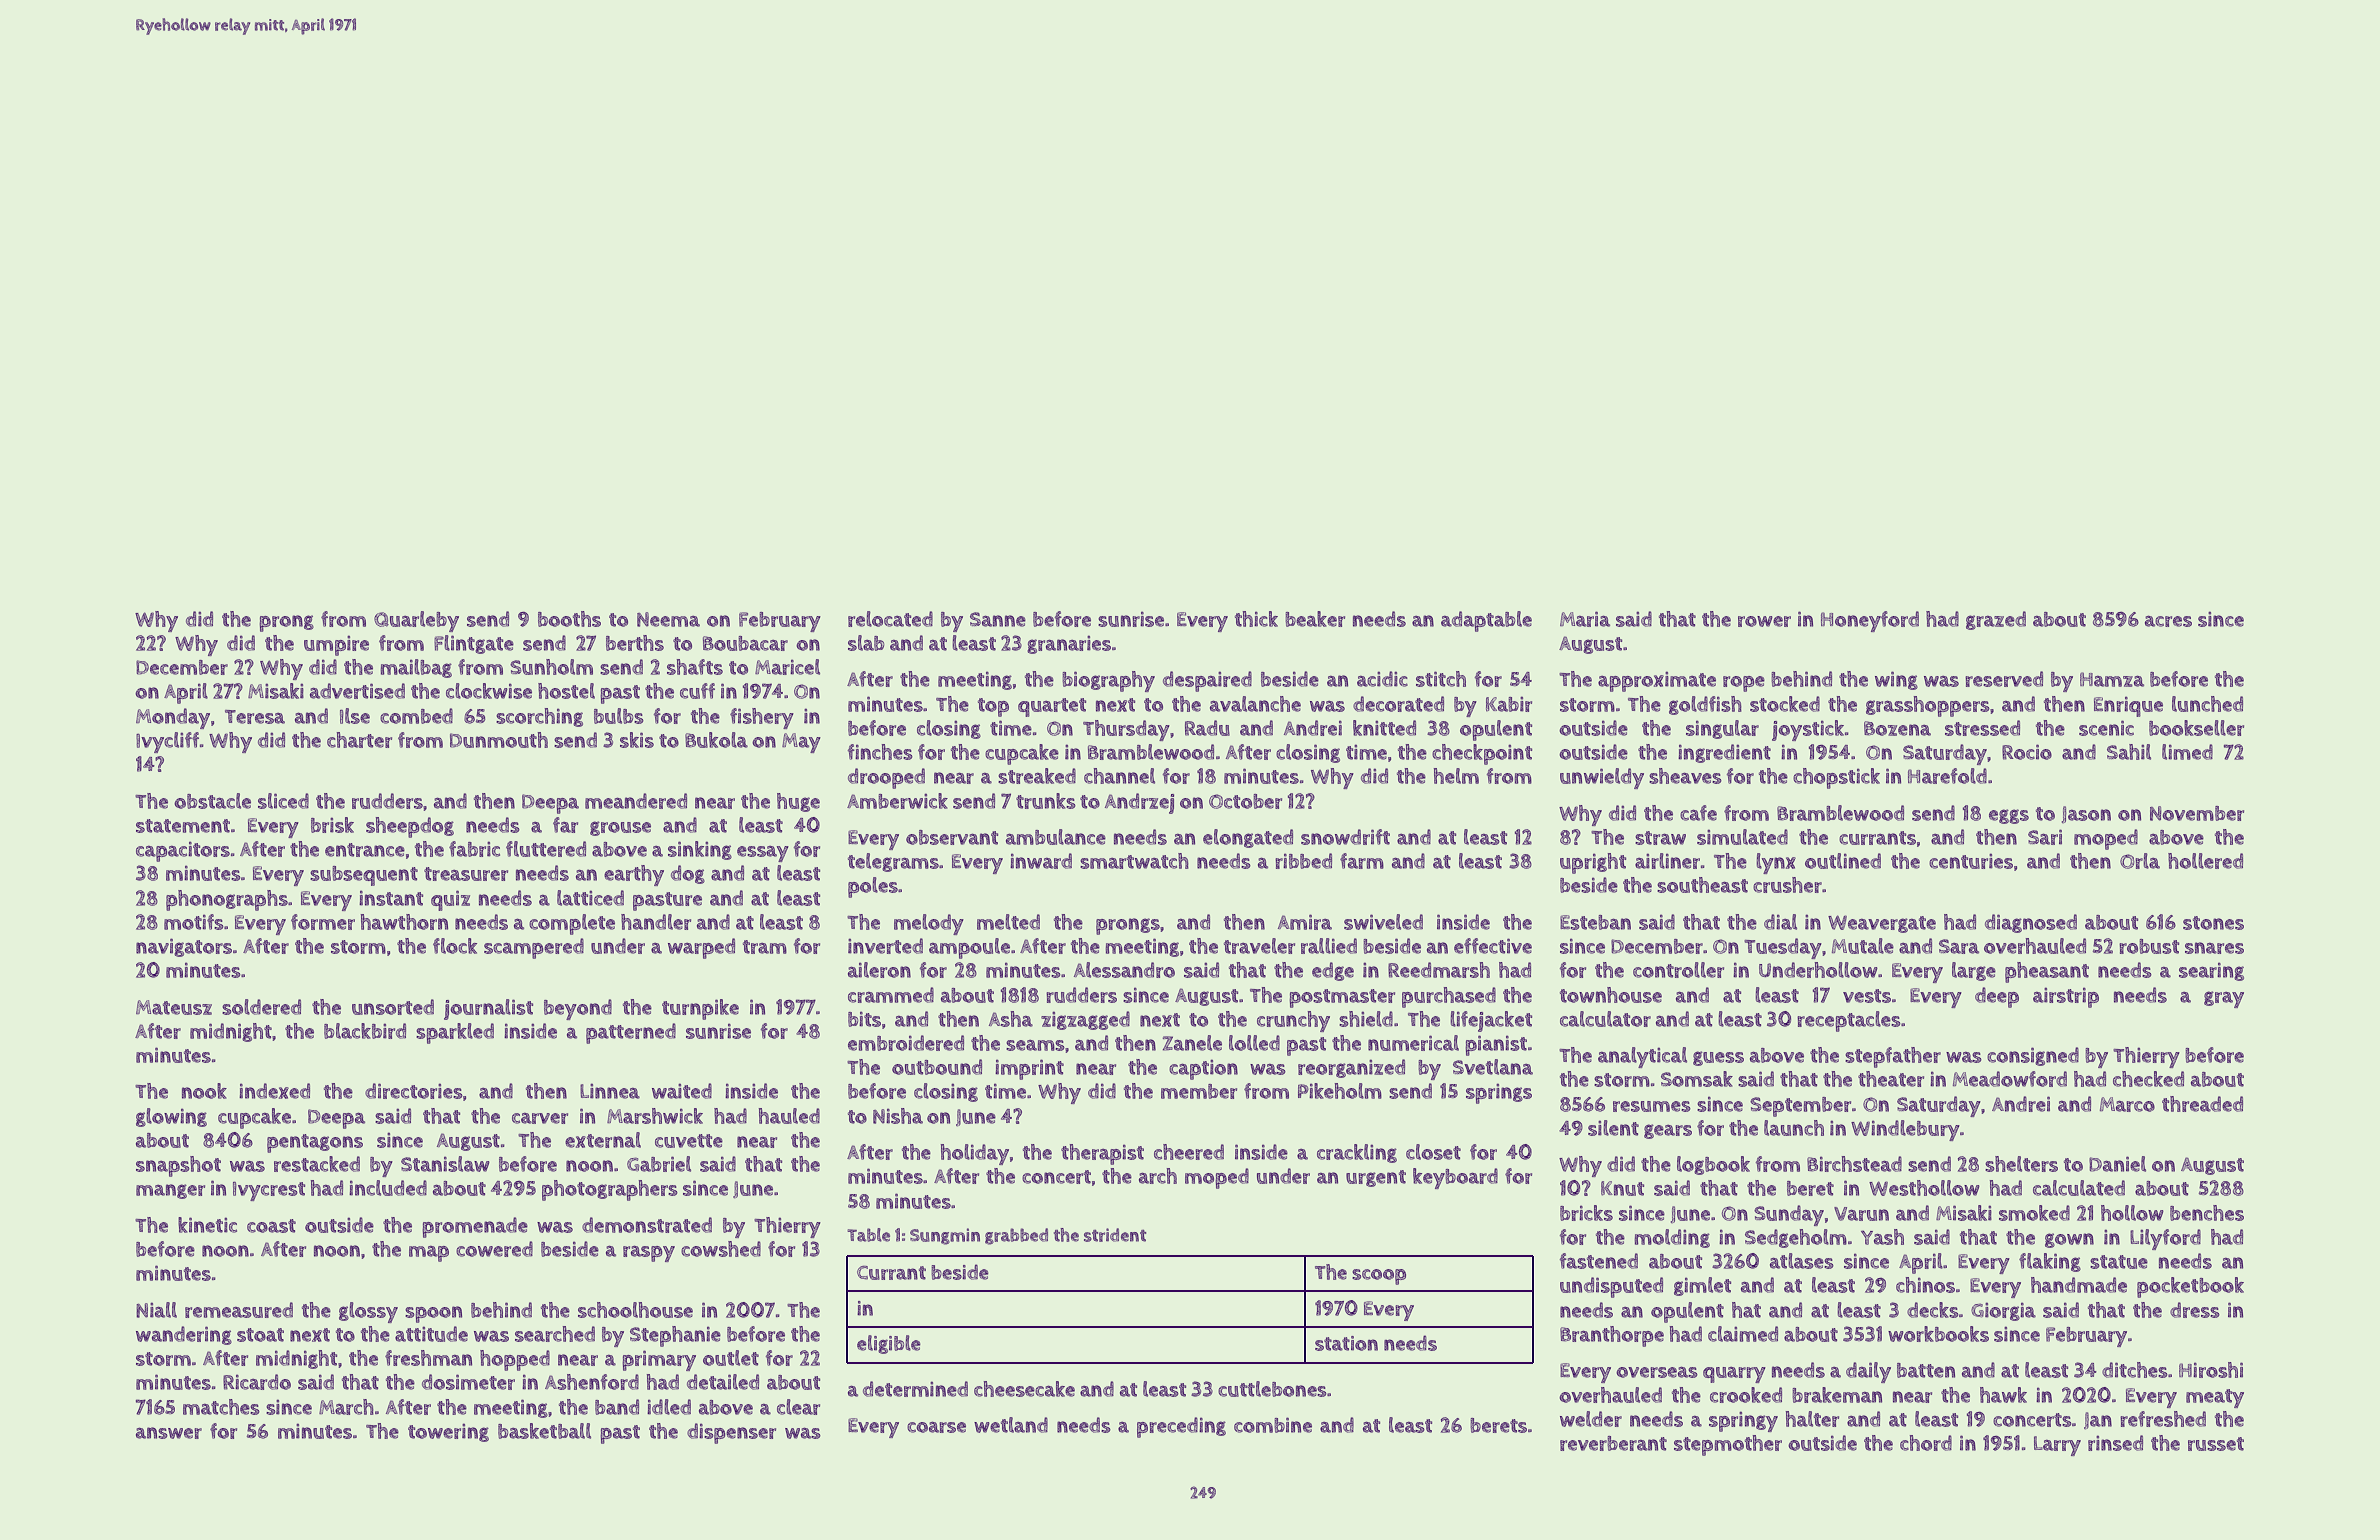  I want to click on combine, so click(1273, 1425).
